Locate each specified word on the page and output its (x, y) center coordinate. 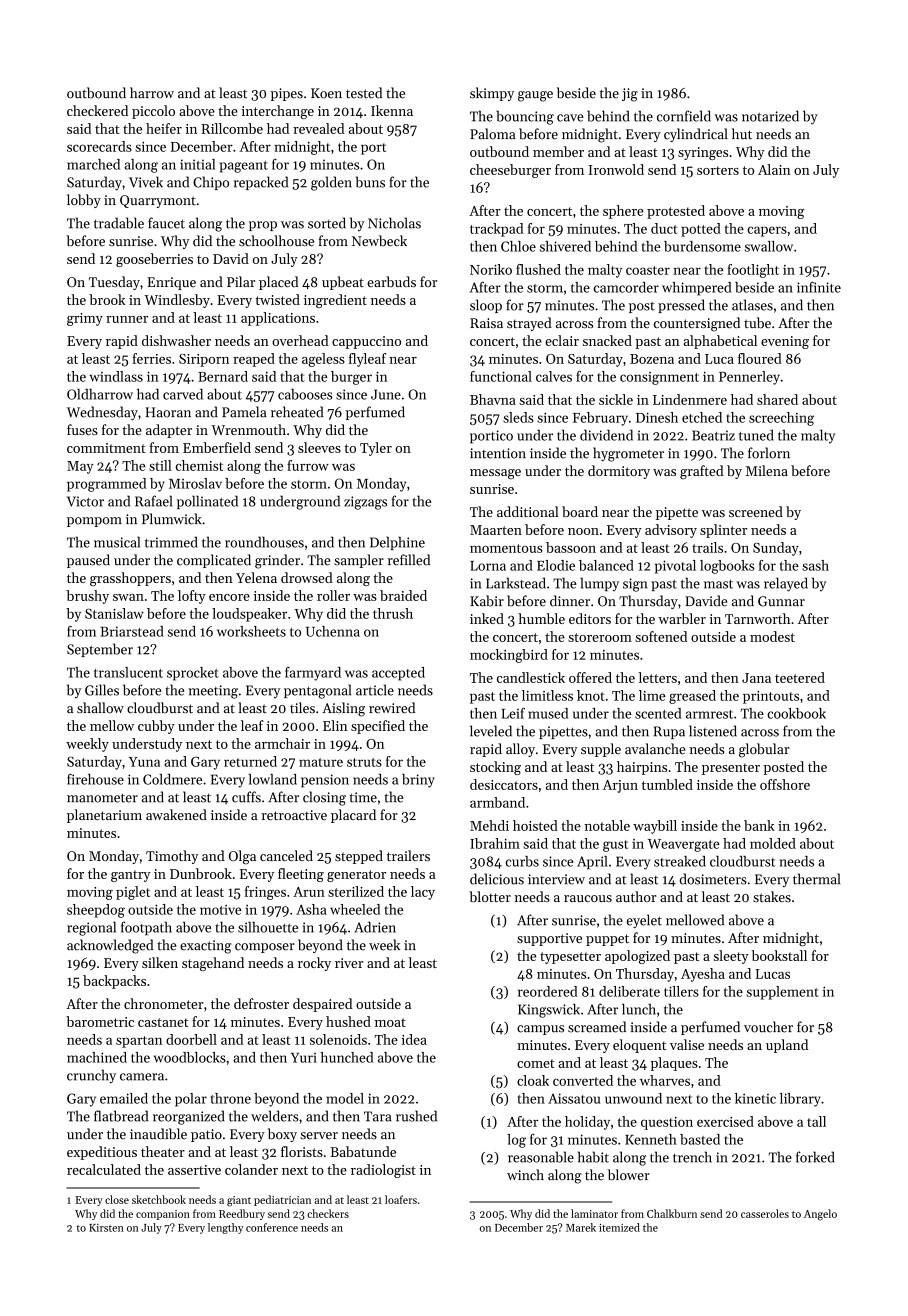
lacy (423, 893)
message (495, 474)
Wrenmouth (248, 429)
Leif (513, 713)
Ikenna (392, 110)
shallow (100, 708)
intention (498, 453)
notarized (770, 116)
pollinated (207, 502)
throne (231, 1098)
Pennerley (749, 378)
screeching (781, 419)
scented (658, 713)
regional (91, 928)
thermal (816, 879)
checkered (97, 110)
